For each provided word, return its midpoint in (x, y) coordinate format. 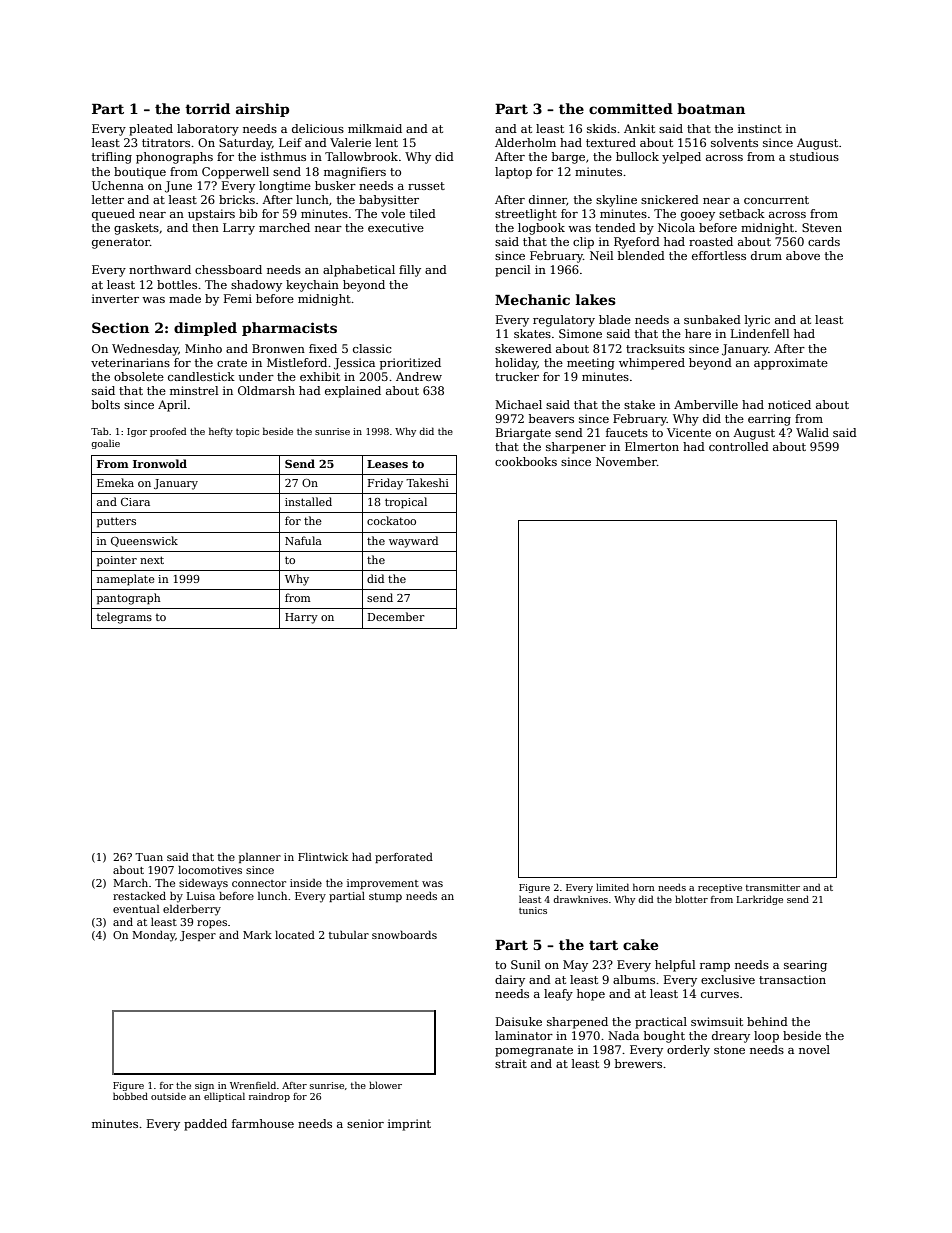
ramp (715, 967)
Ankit (639, 128)
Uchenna (118, 185)
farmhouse (263, 1123)
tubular (349, 935)
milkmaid (375, 128)
